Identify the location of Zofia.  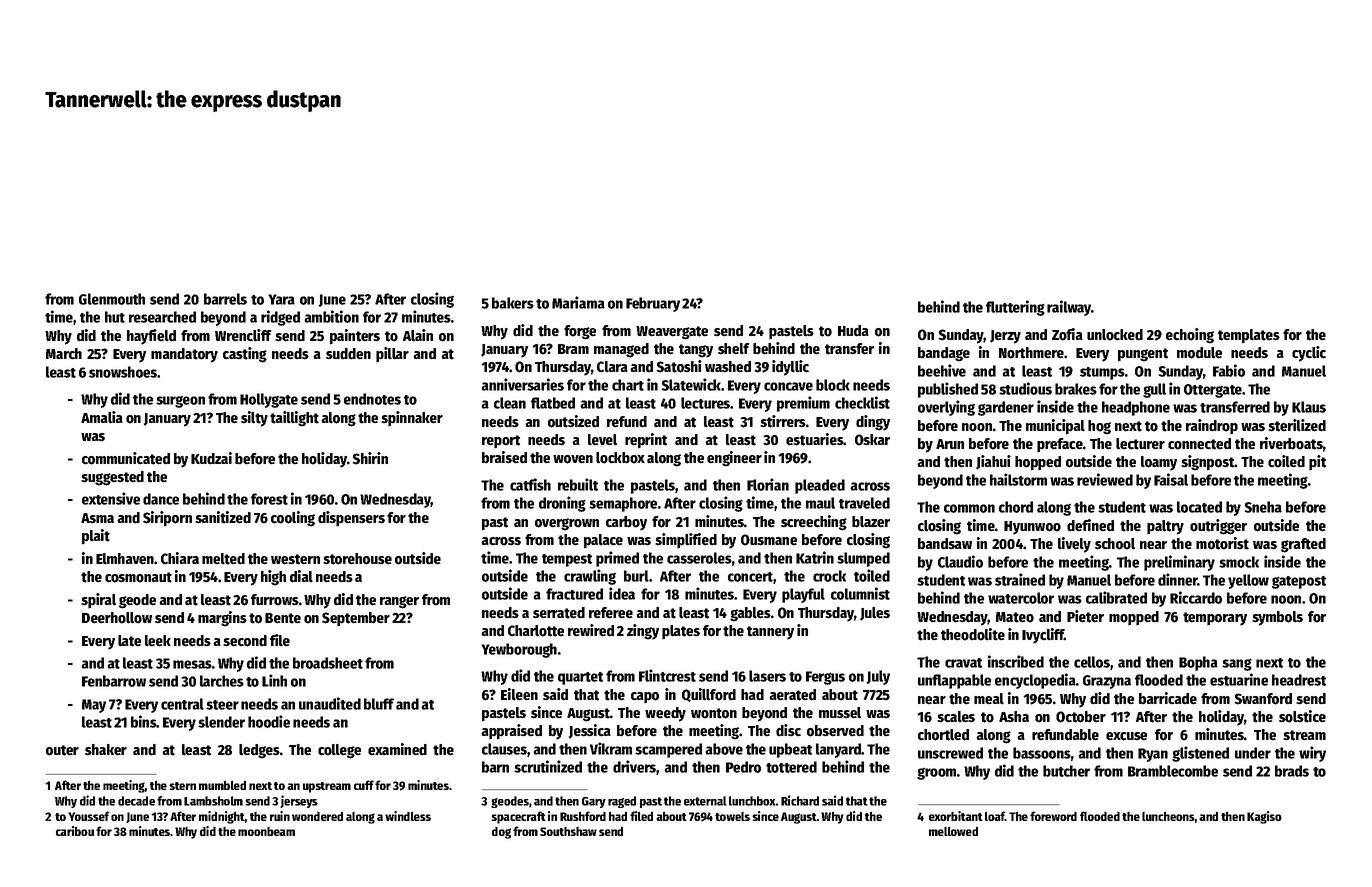
(1067, 334).
